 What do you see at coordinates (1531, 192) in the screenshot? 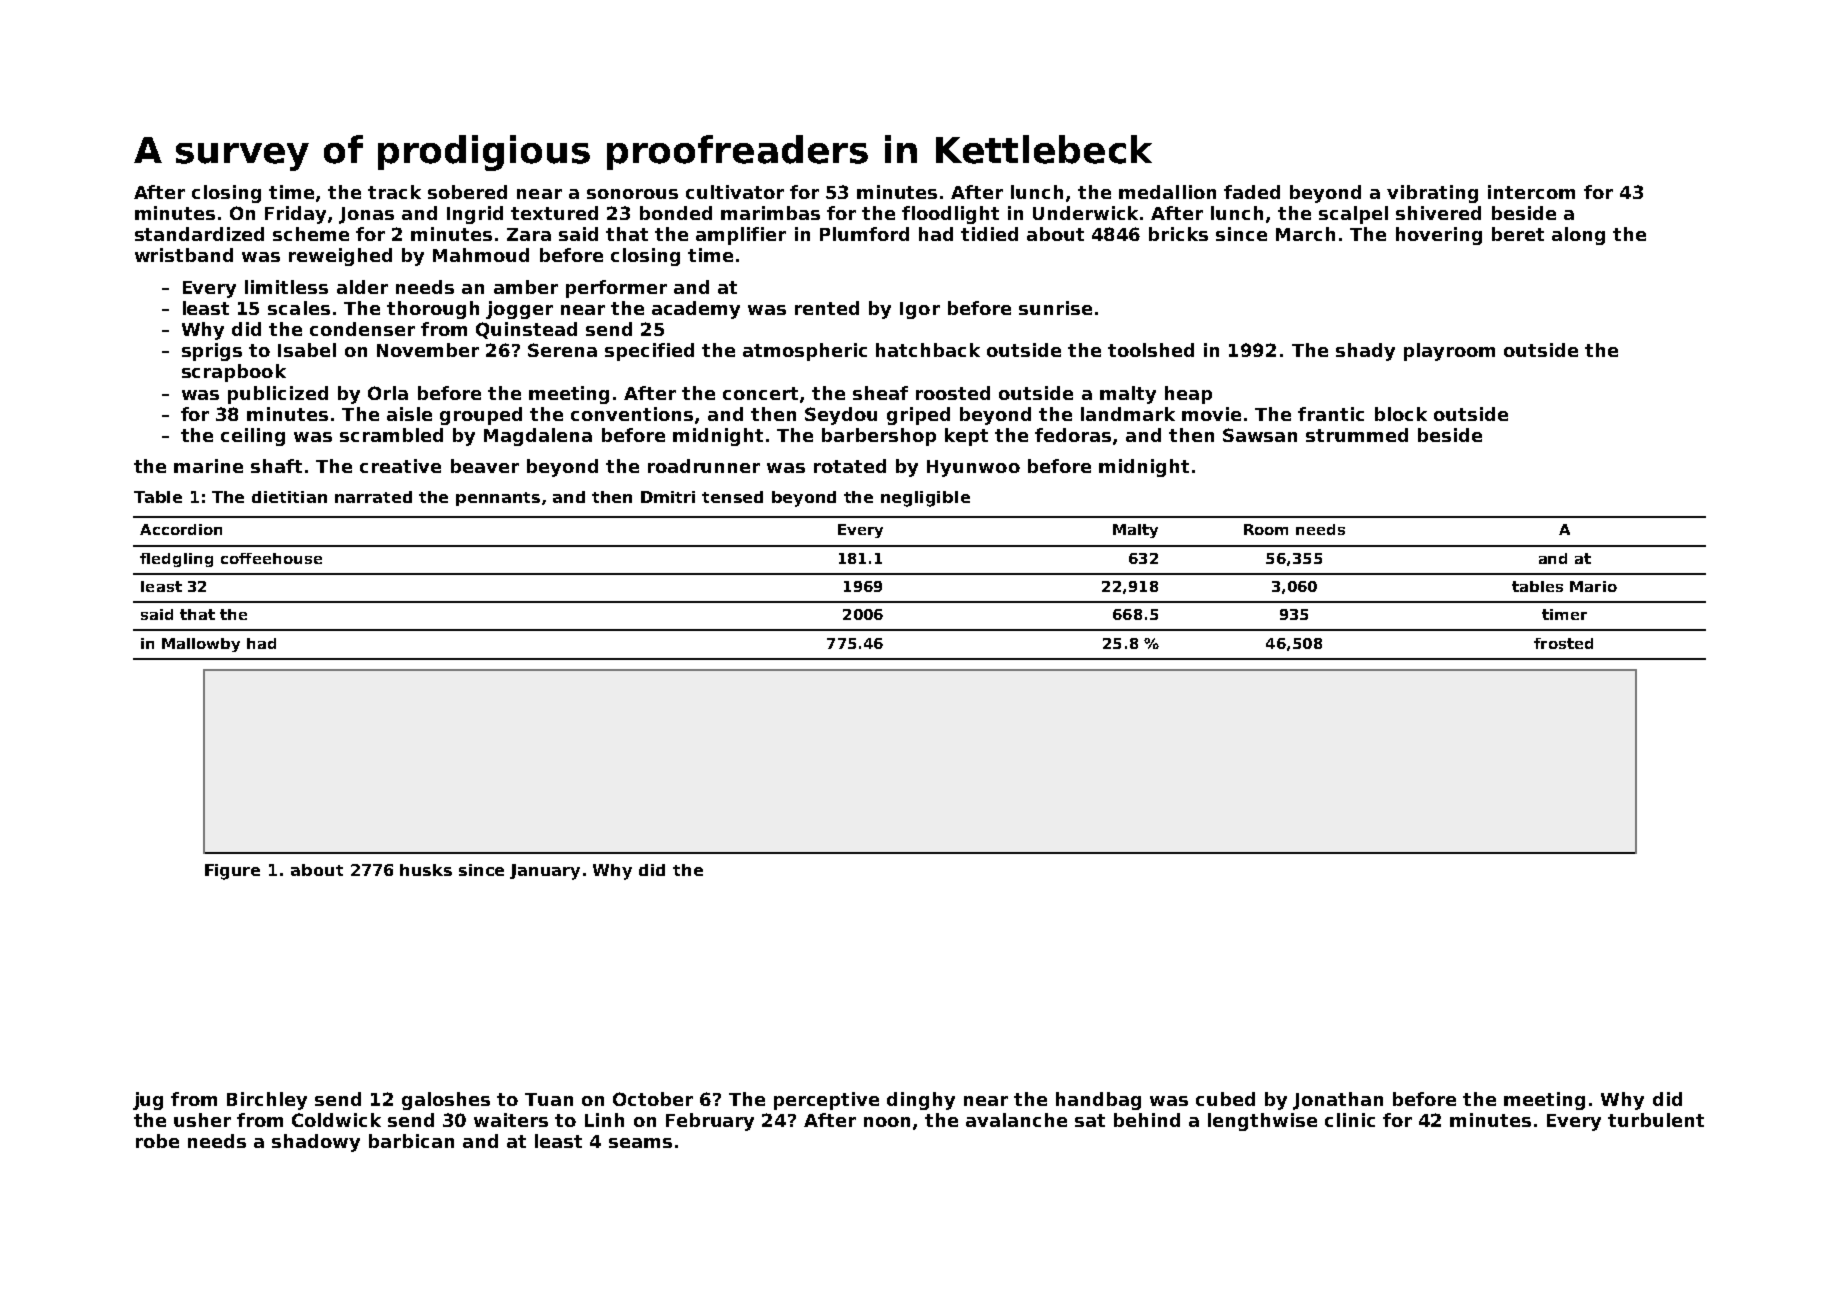
I see `intercom` at bounding box center [1531, 192].
